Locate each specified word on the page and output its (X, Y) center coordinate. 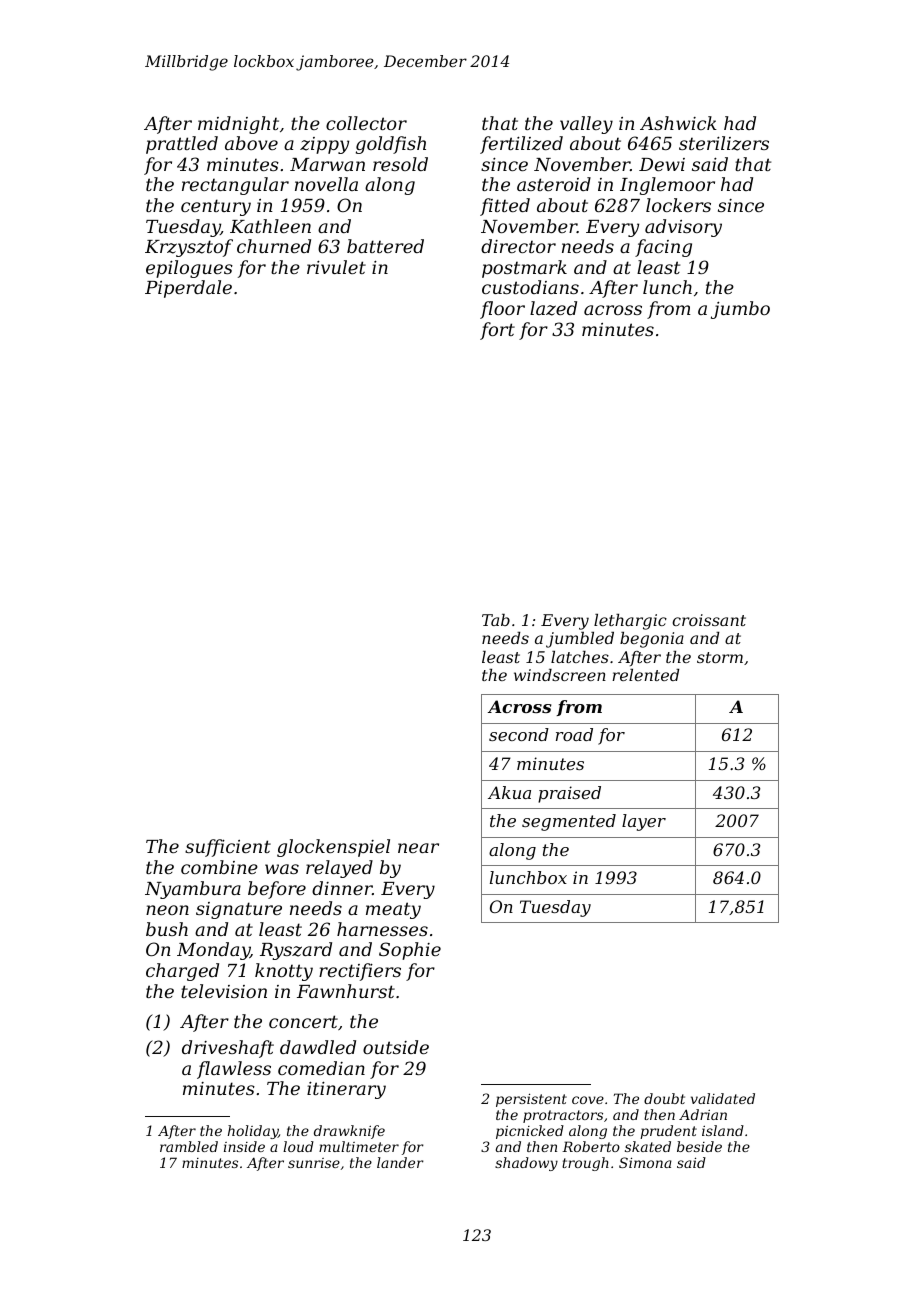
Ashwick (678, 123)
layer (644, 822)
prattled (182, 145)
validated (723, 1098)
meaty (393, 910)
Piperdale (188, 289)
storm (720, 657)
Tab (496, 620)
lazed (553, 308)
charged (182, 972)
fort (497, 331)
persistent (531, 1100)
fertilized (521, 145)
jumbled (580, 640)
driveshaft (228, 1049)
